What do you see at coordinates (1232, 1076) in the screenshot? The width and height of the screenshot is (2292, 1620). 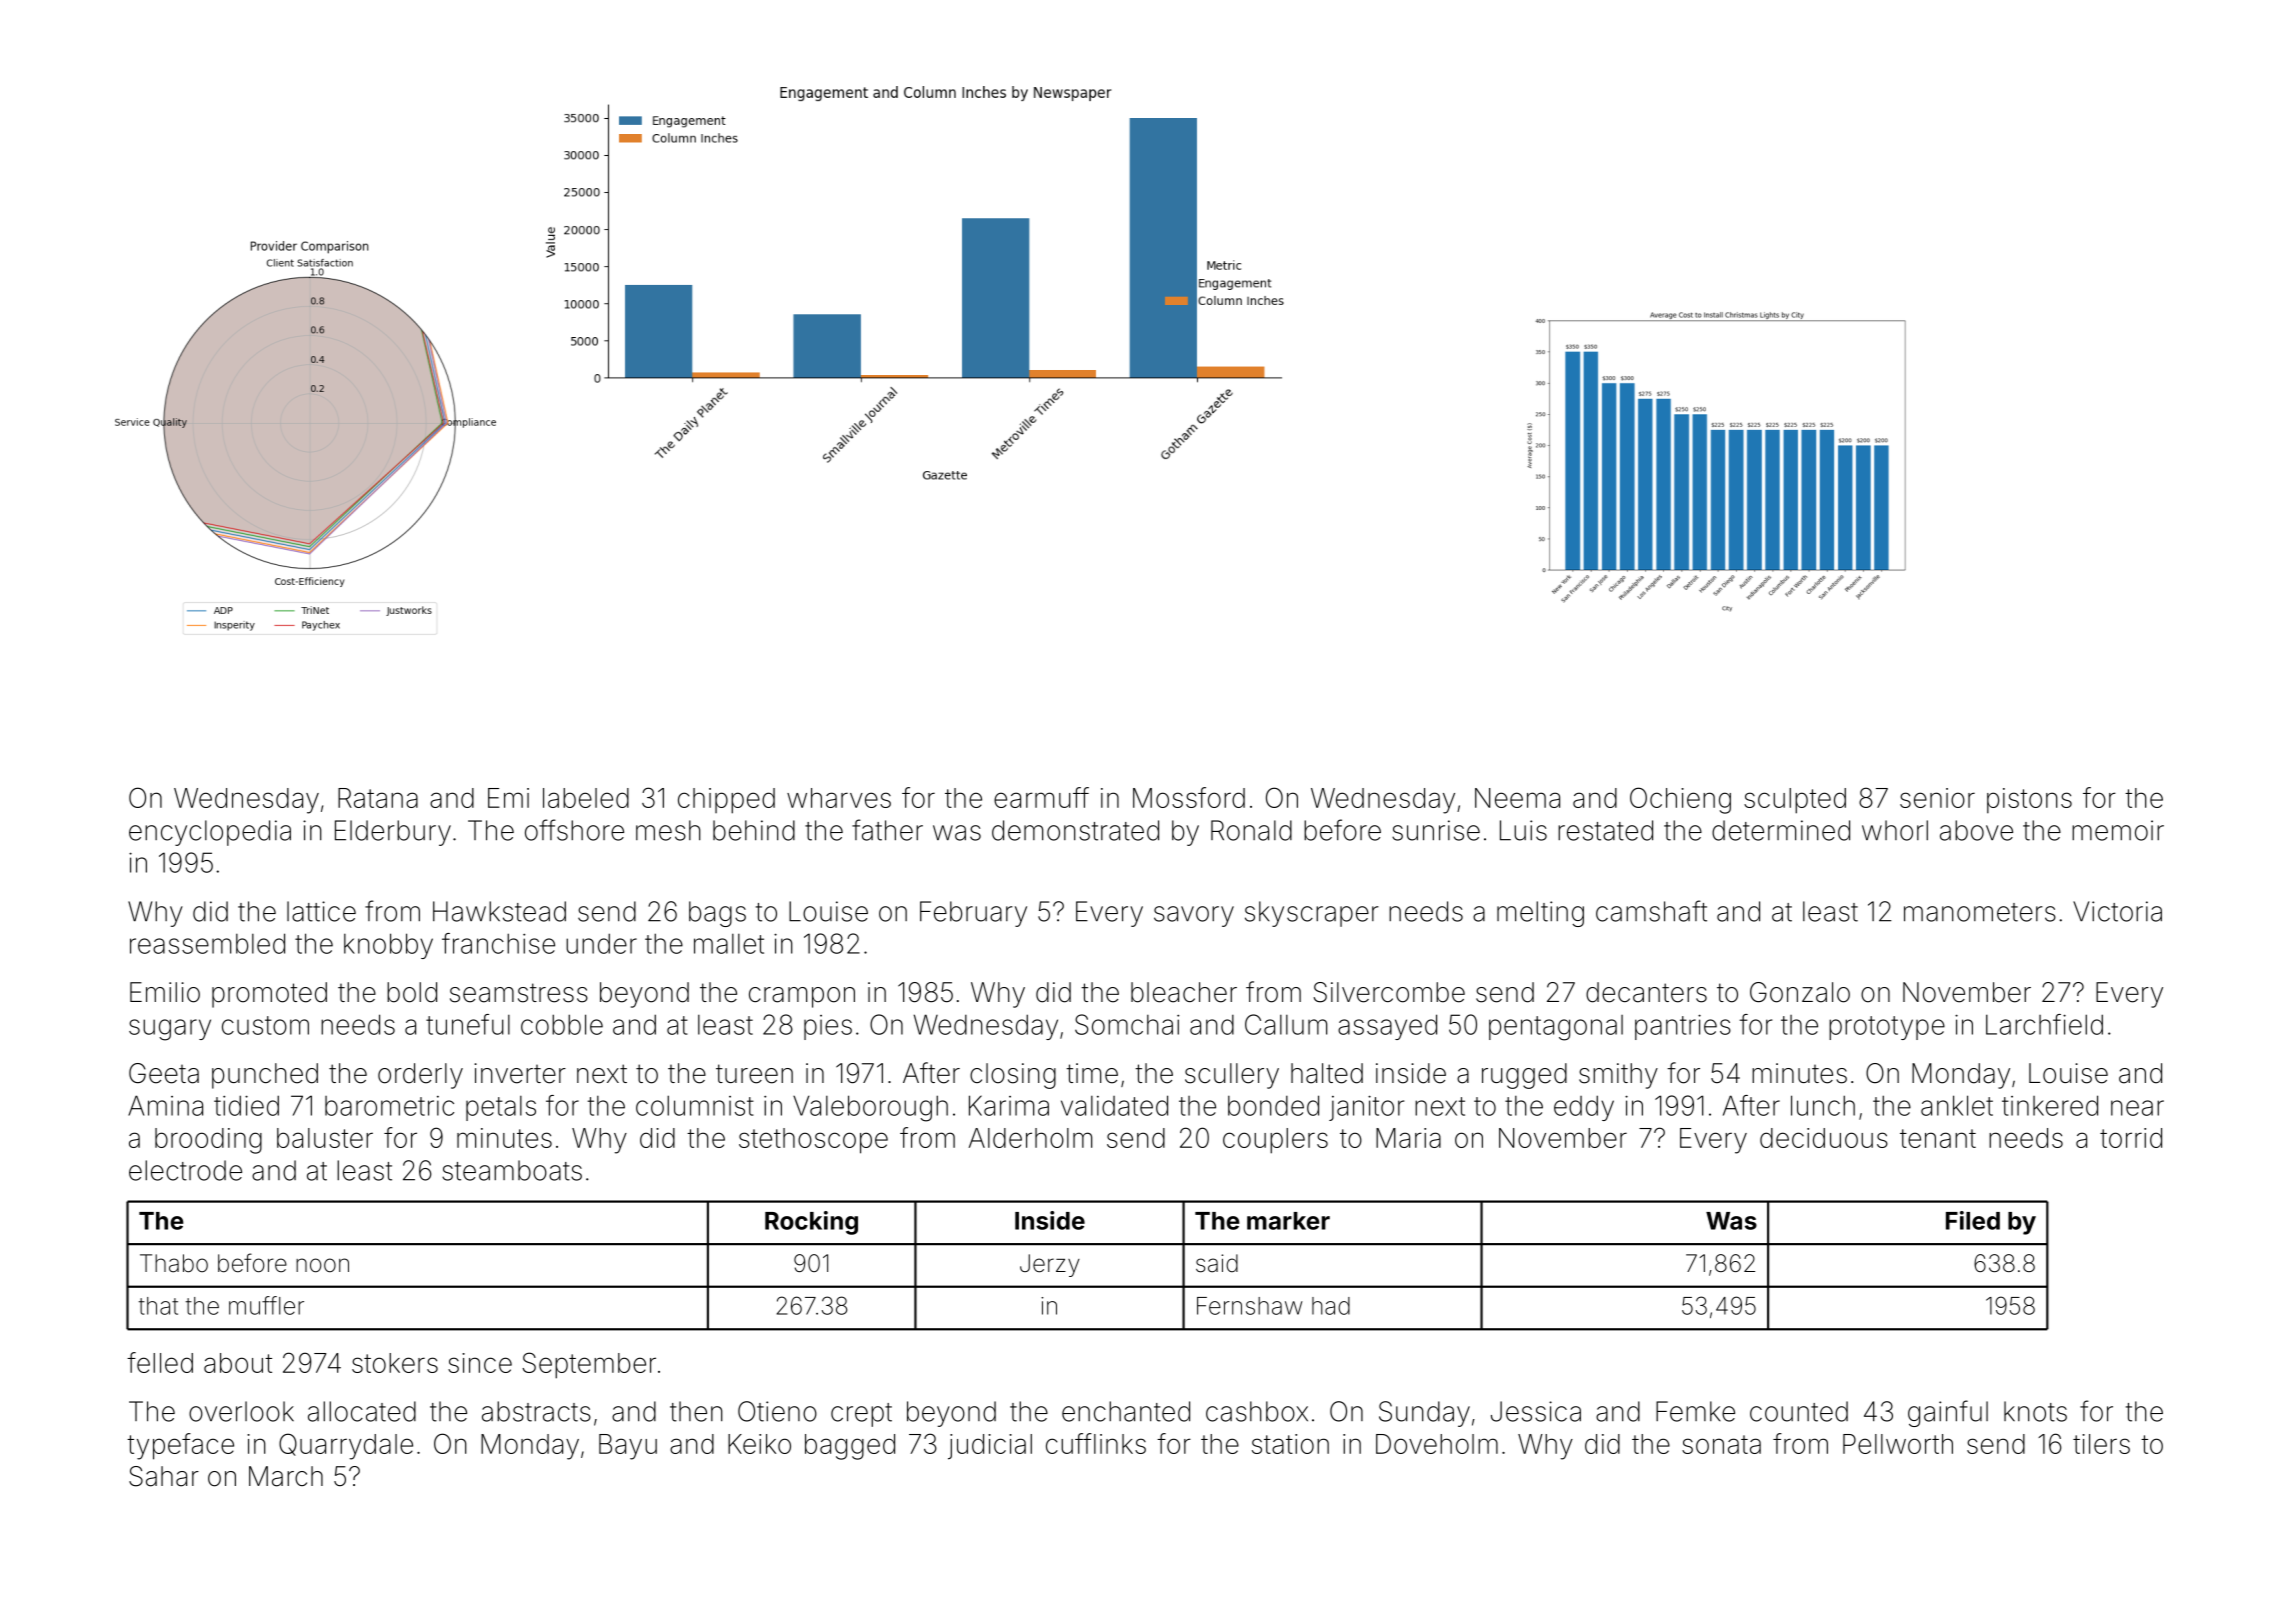 I see `scullery` at bounding box center [1232, 1076].
